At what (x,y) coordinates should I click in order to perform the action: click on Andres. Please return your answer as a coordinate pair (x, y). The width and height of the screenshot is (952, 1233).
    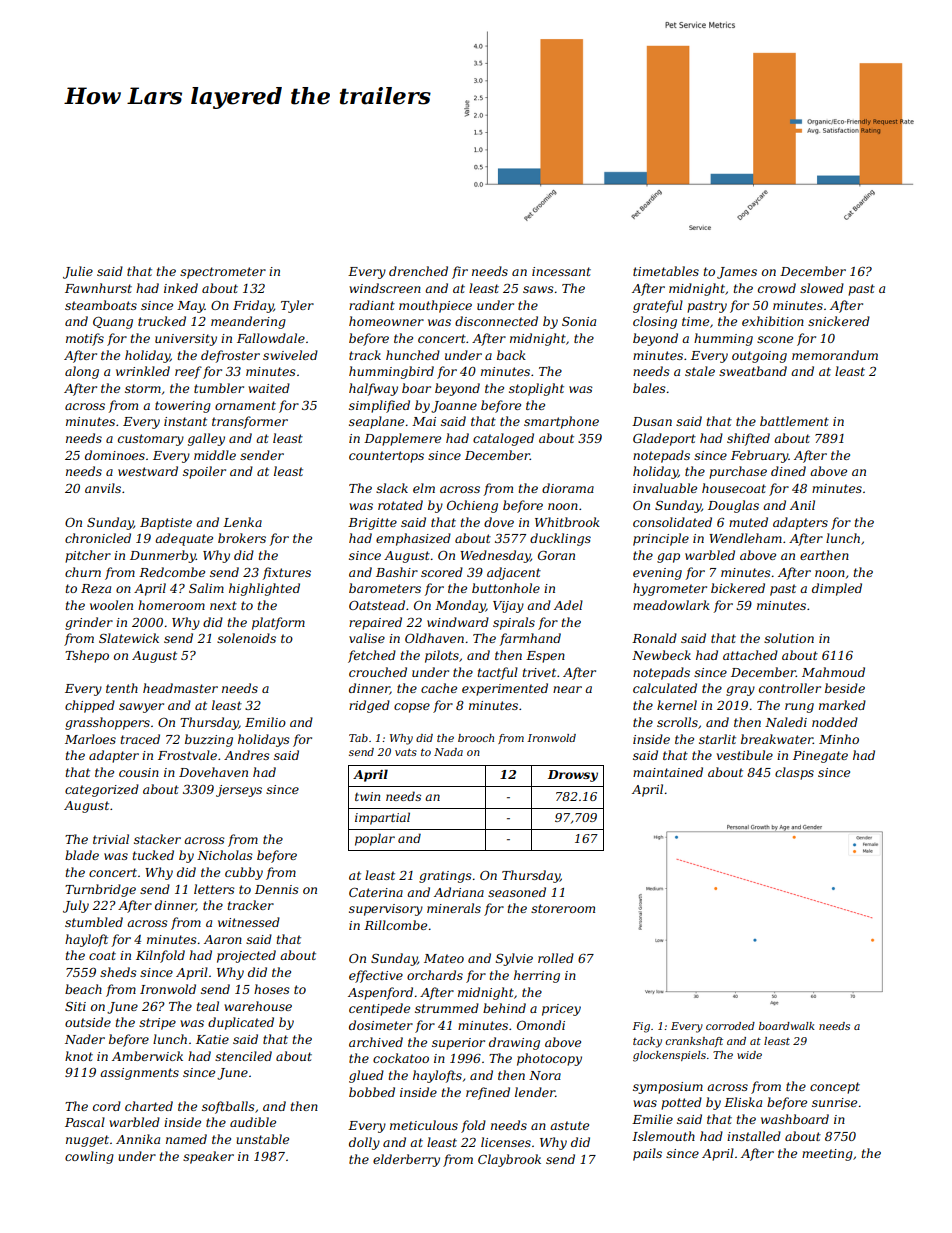
    Looking at the image, I should click on (247, 755).
